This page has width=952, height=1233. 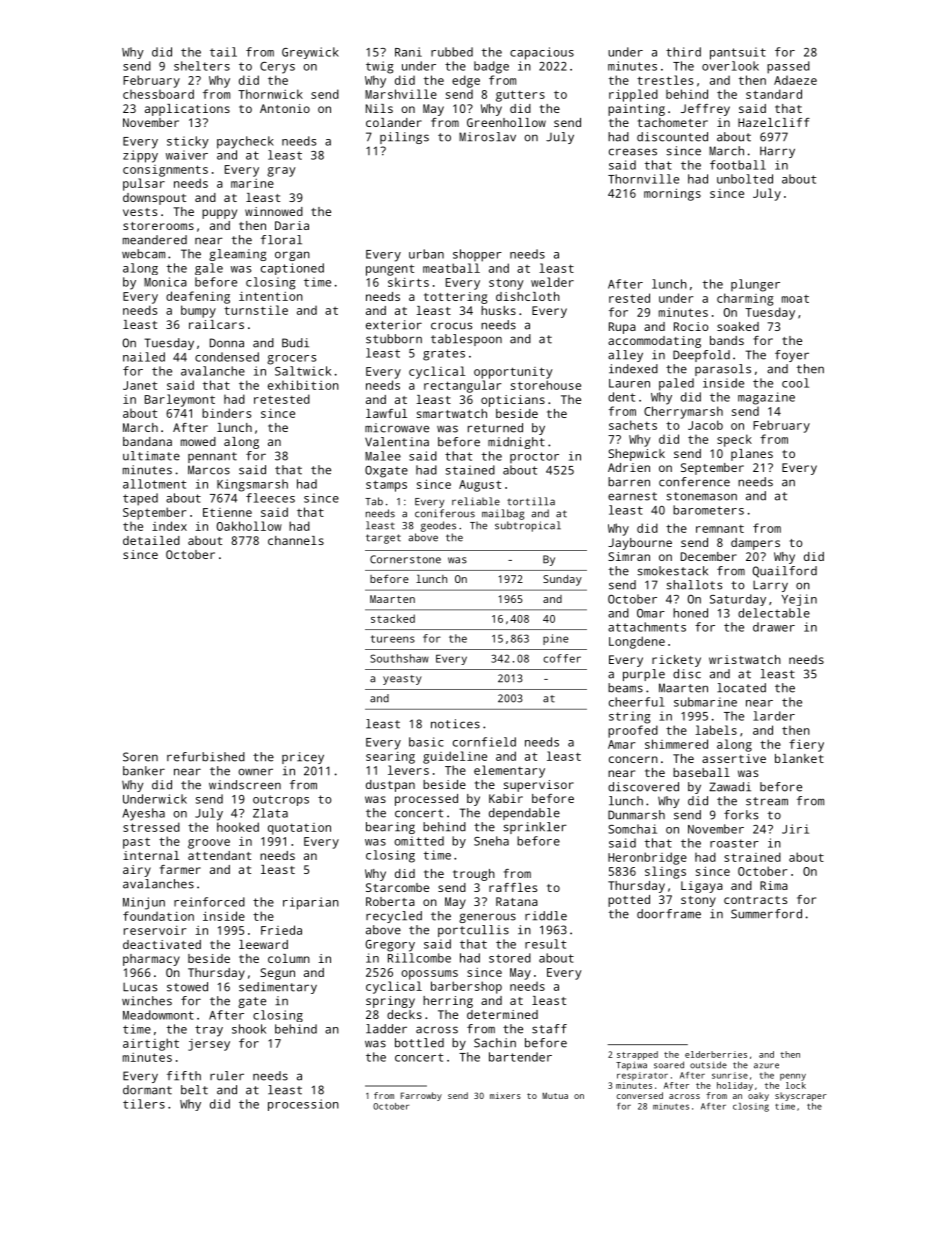 I want to click on Rani, so click(x=408, y=52).
